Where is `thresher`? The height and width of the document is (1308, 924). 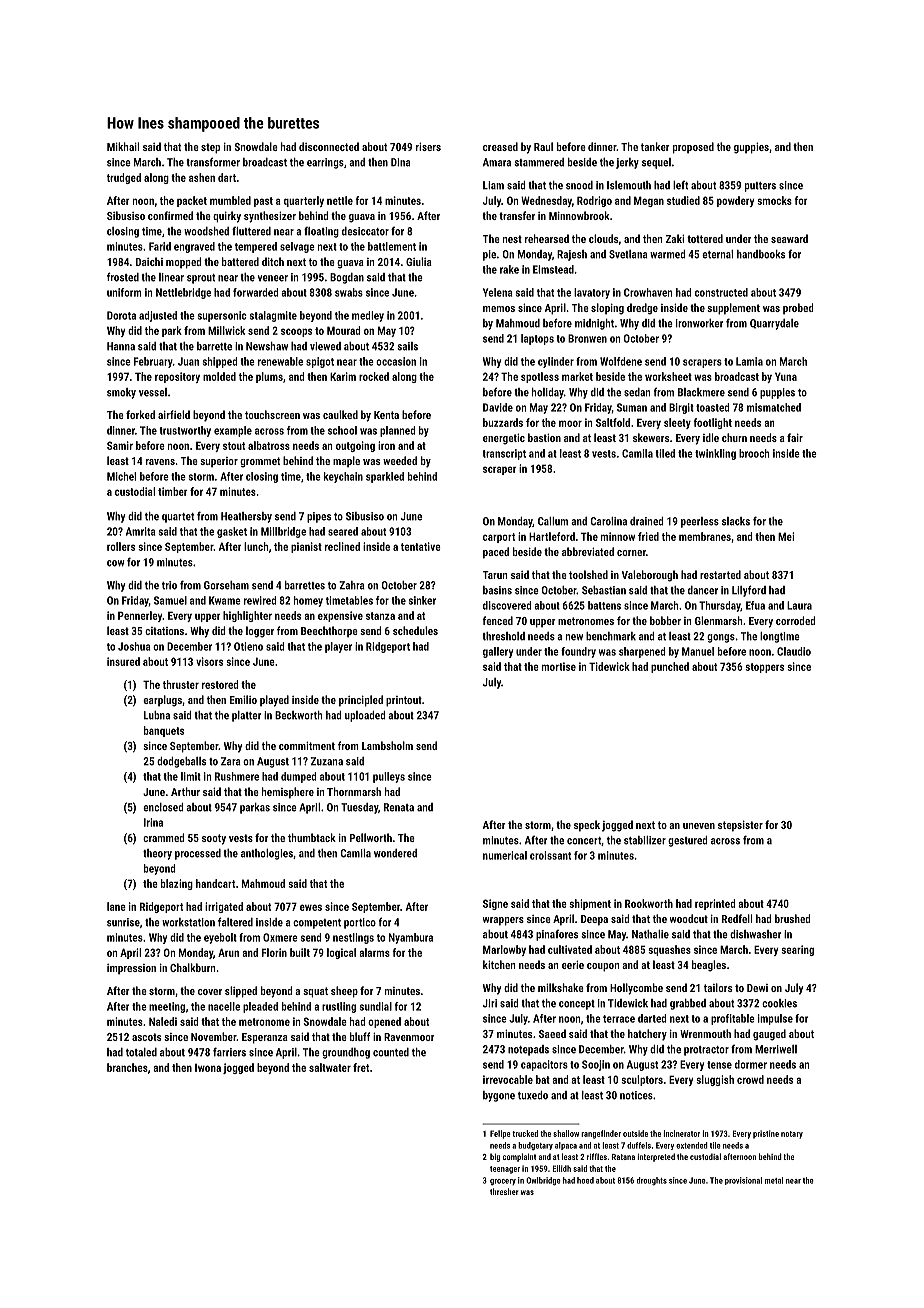
thresher is located at coordinates (504, 1191).
